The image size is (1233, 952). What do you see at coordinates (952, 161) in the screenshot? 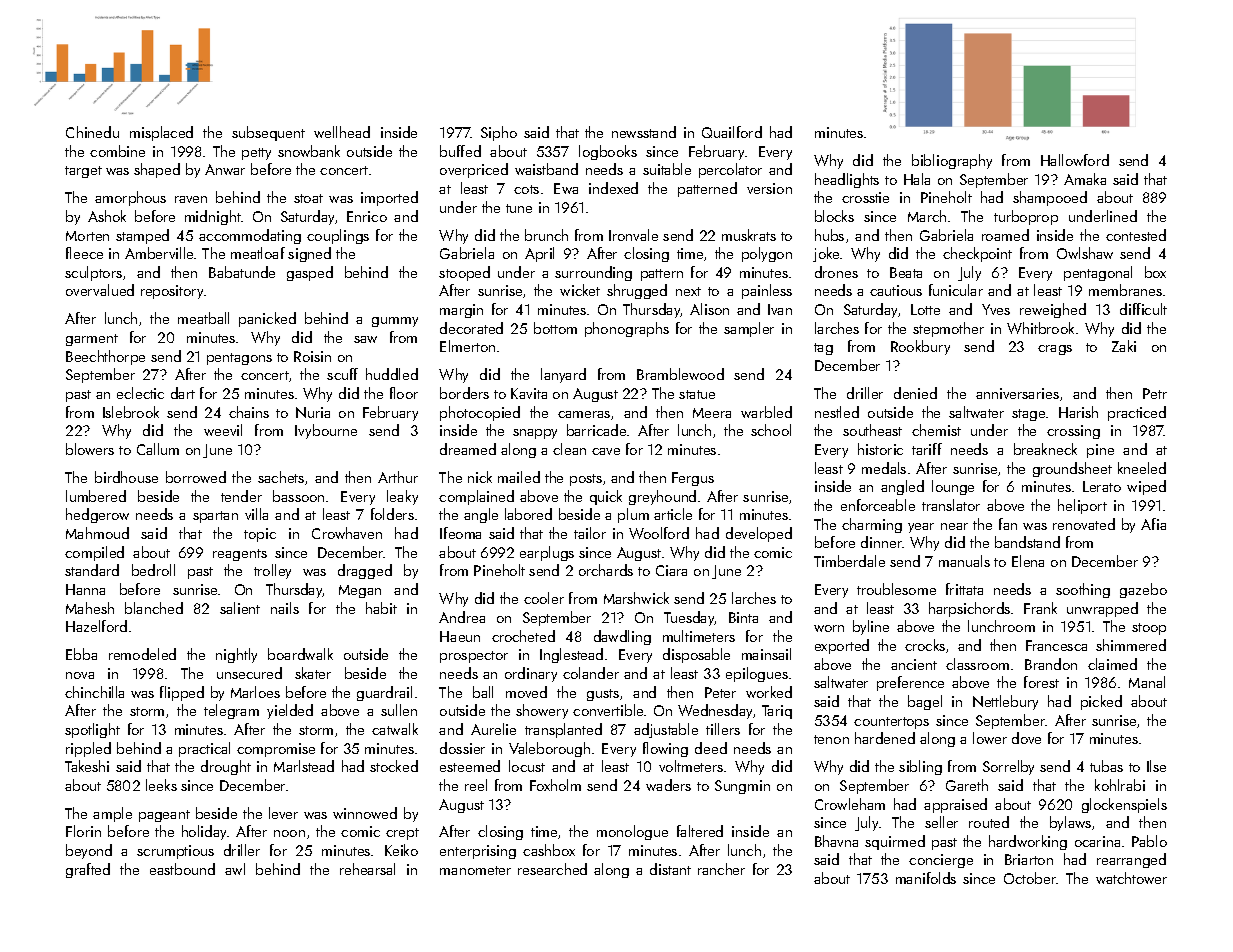
I see `bibliography` at bounding box center [952, 161].
